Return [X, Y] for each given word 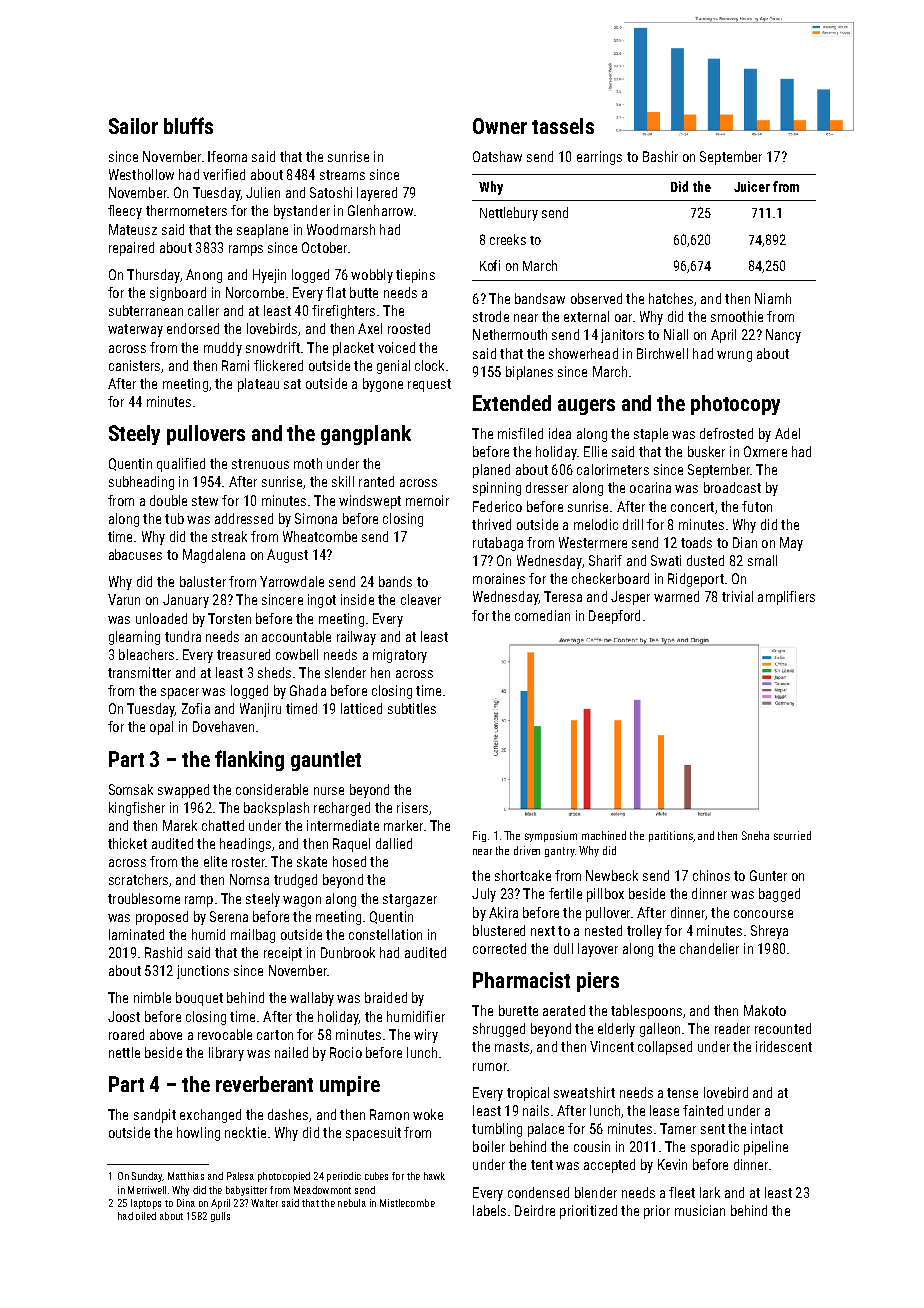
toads [696, 542]
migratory [400, 656]
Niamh [773, 298]
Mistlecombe [407, 1203]
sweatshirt [584, 1092]
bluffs [188, 125]
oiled [146, 1216]
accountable [296, 636]
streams [342, 175]
